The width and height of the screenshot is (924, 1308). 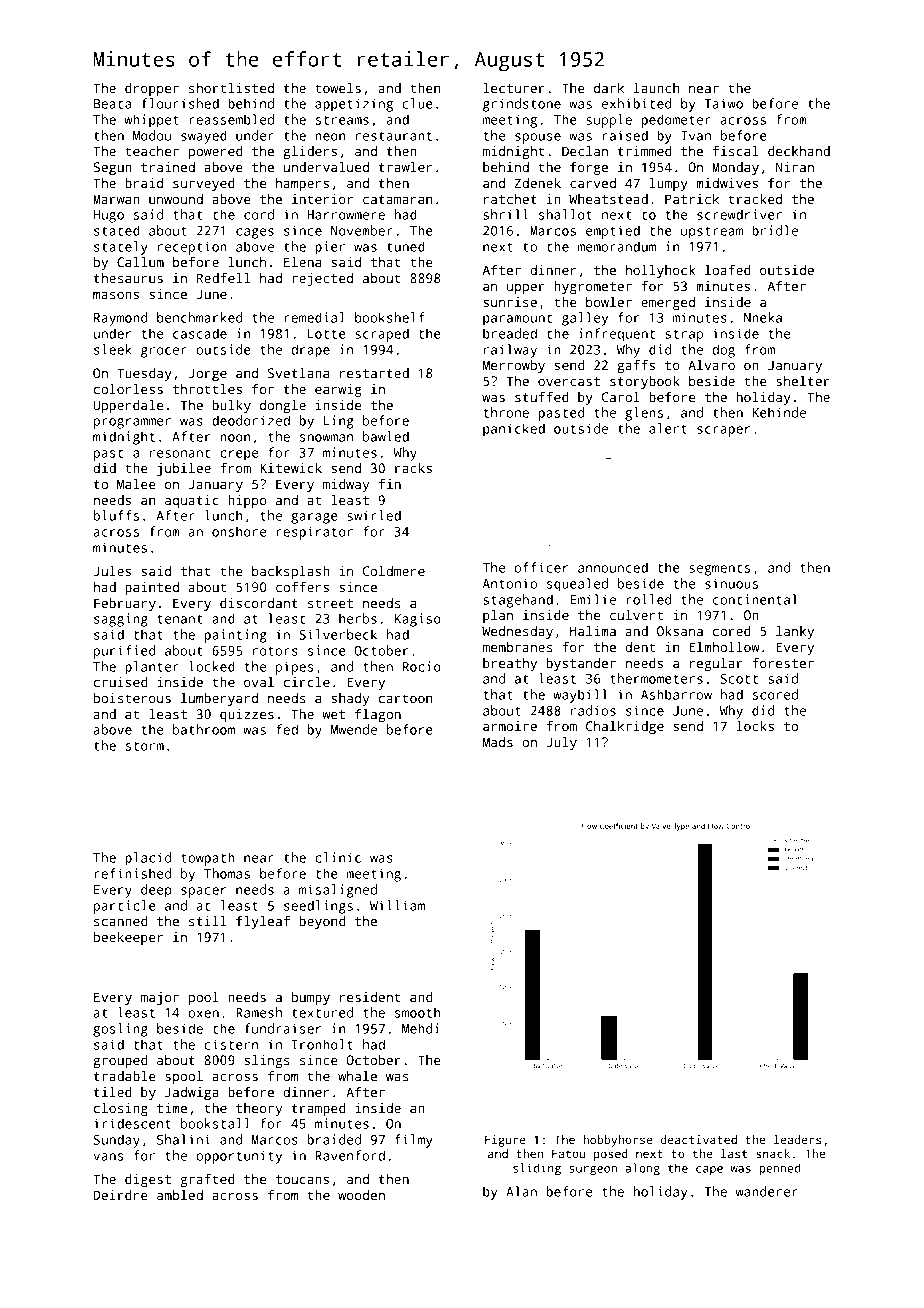 I want to click on Fatou, so click(x=568, y=1153).
